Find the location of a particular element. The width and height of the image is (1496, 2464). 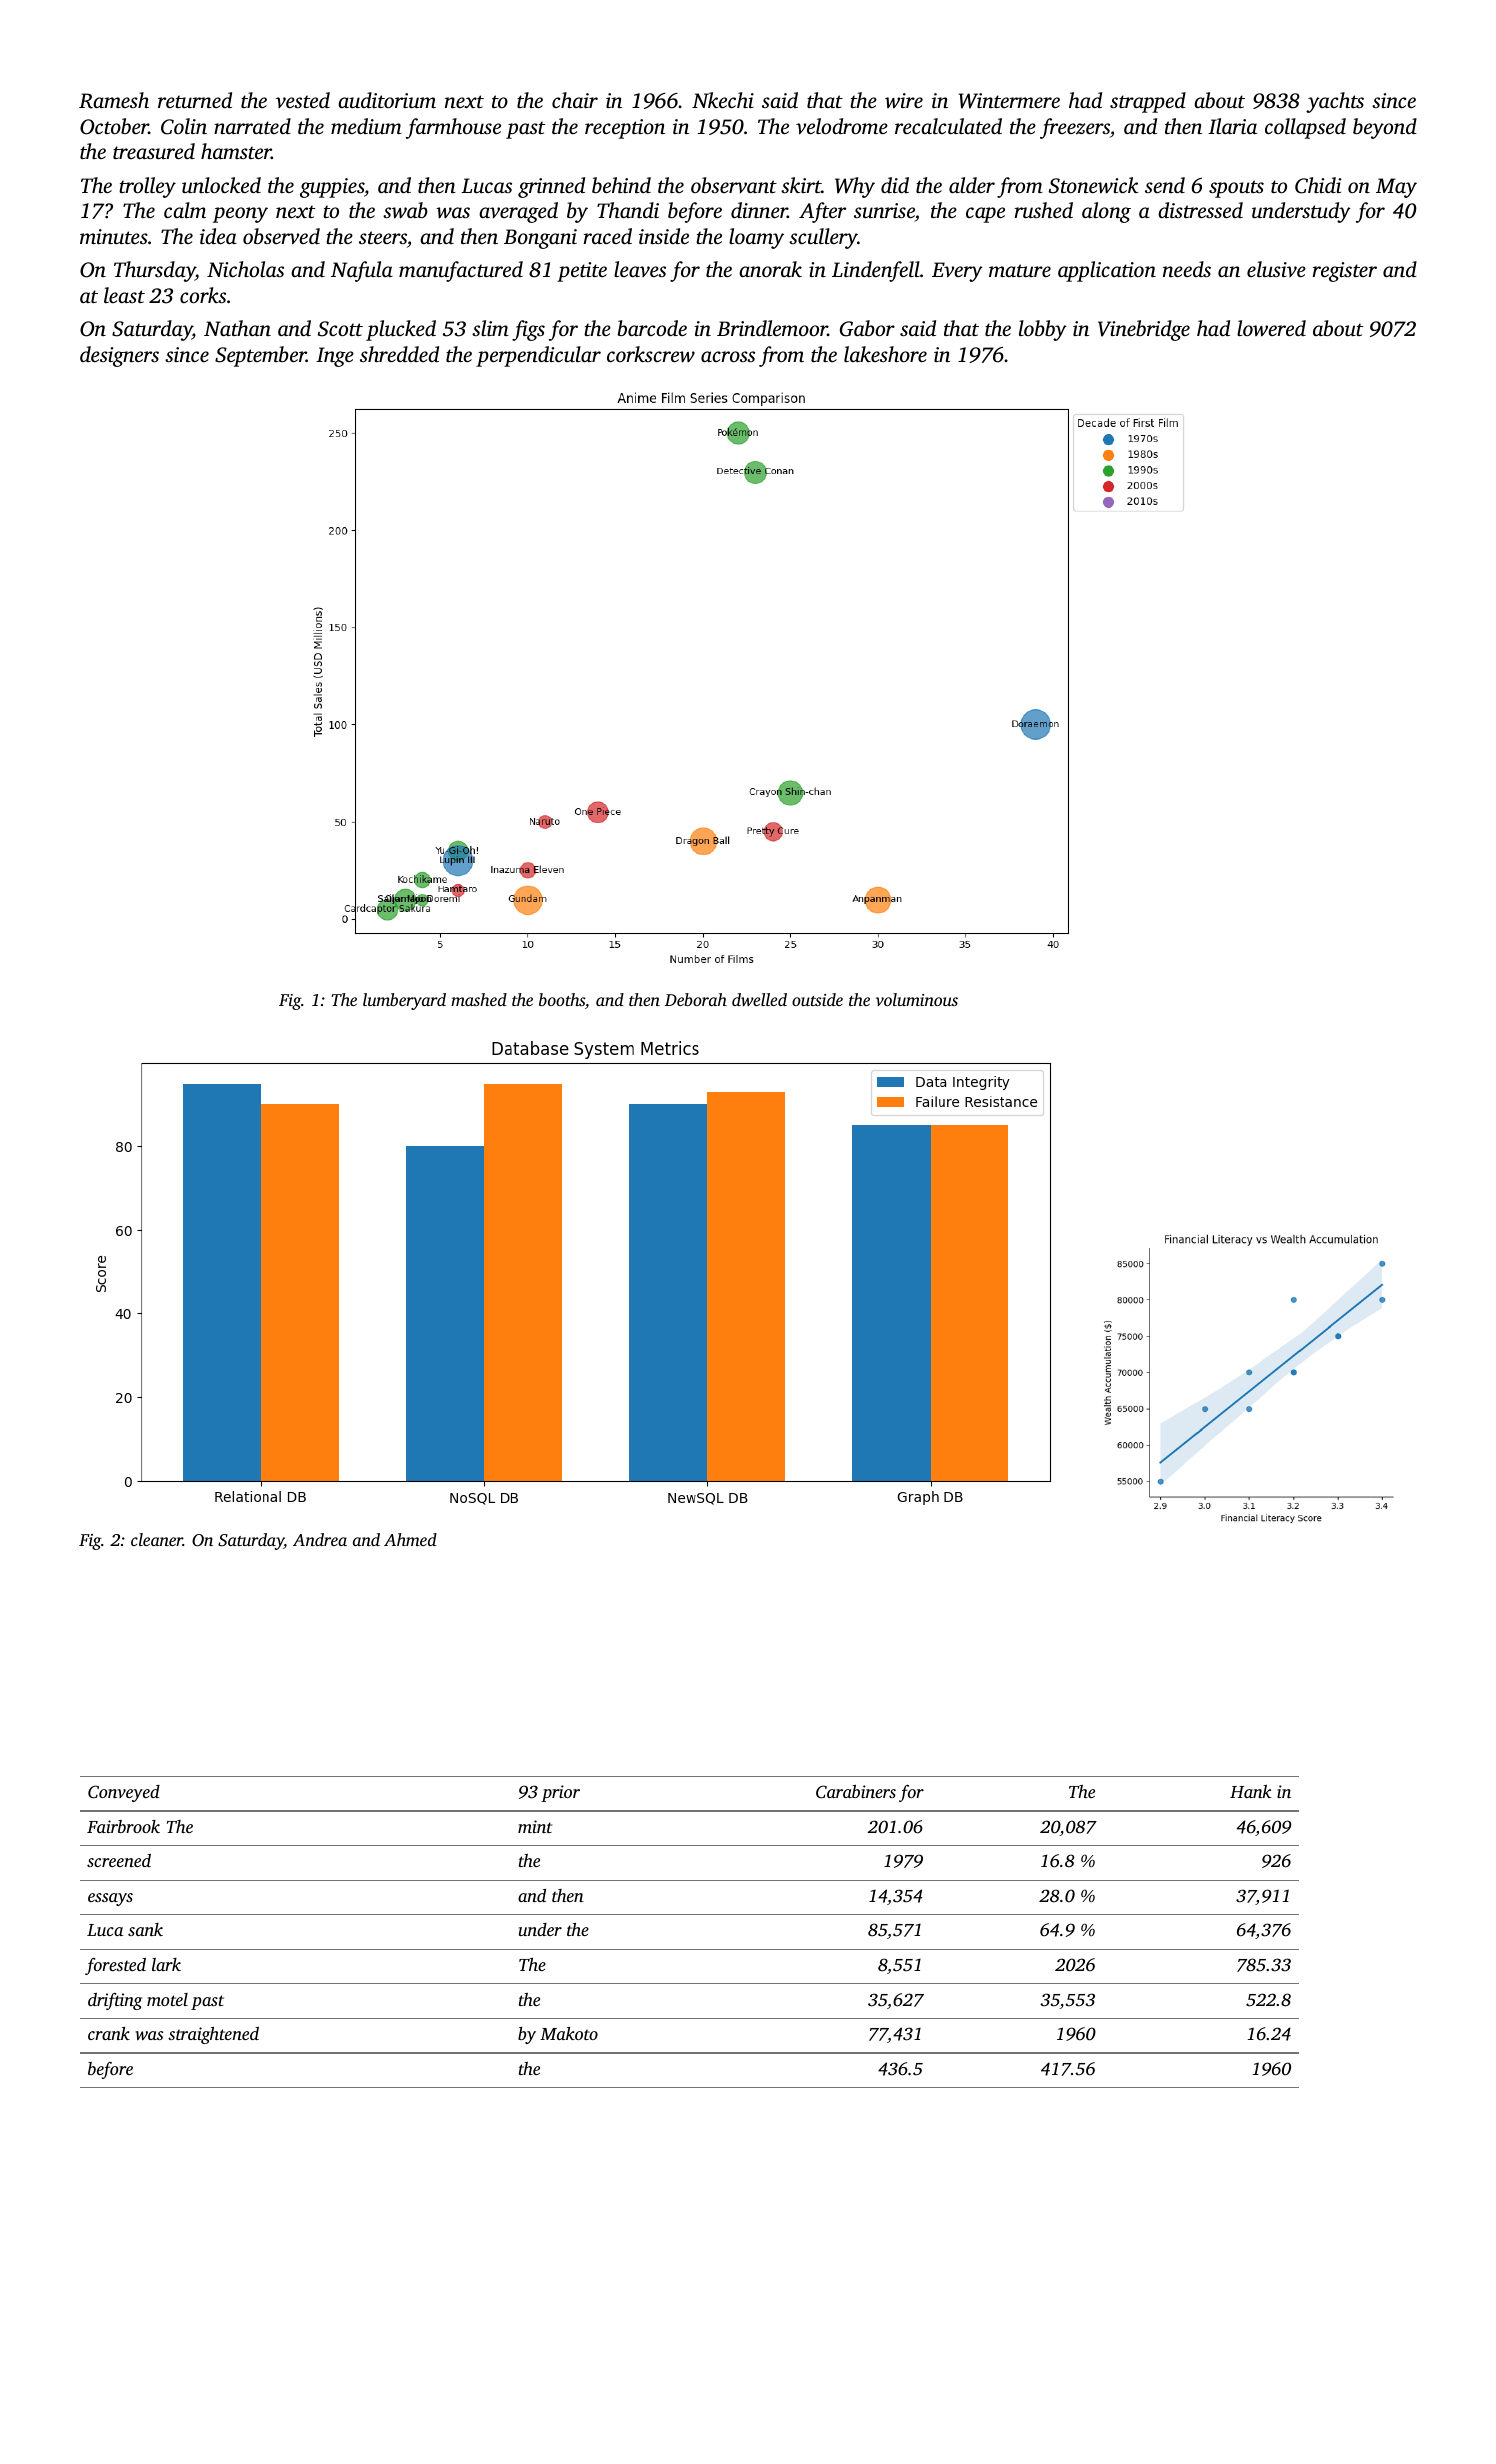

Nathan is located at coordinates (237, 328).
